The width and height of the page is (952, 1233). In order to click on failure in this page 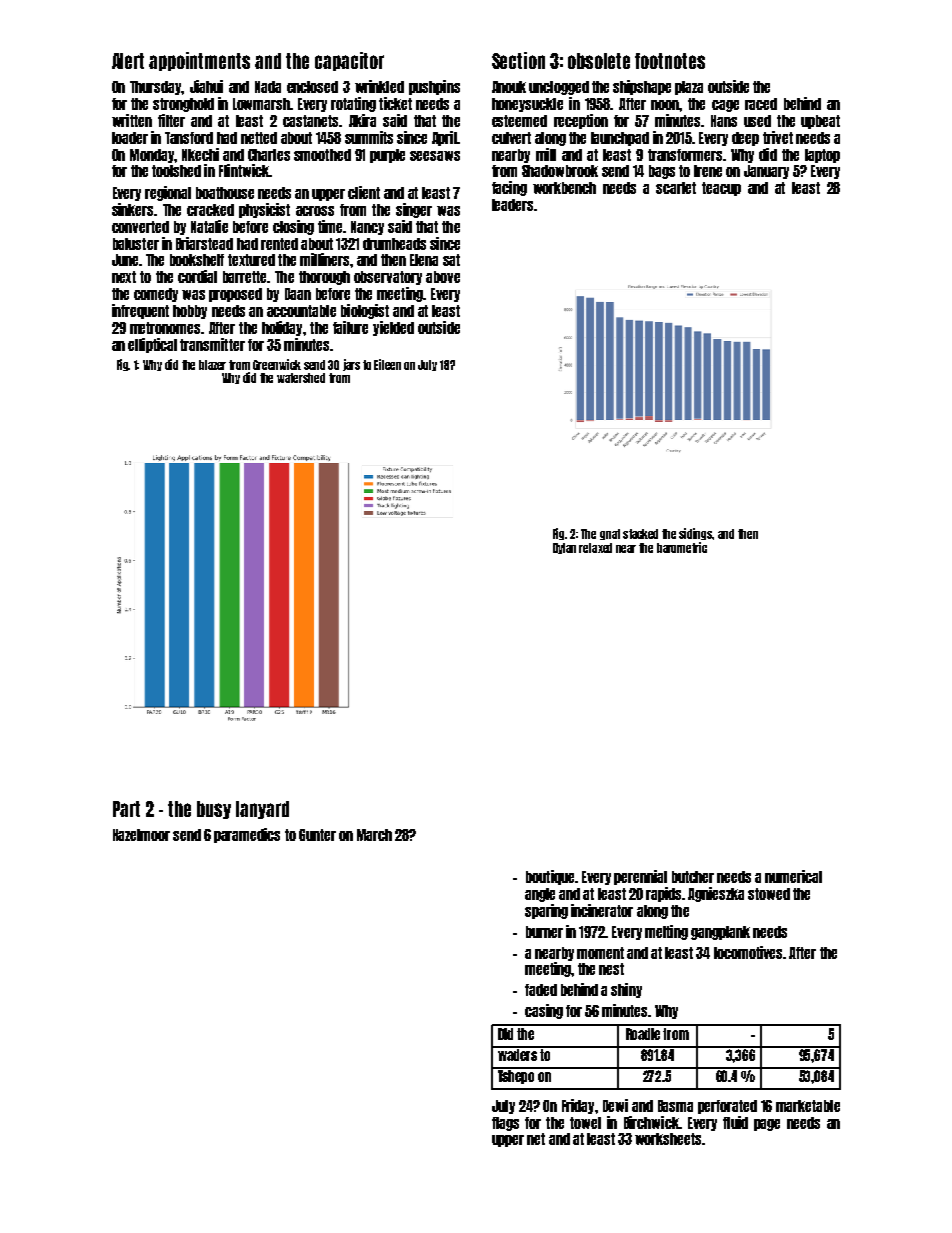, I will do `click(350, 327)`.
